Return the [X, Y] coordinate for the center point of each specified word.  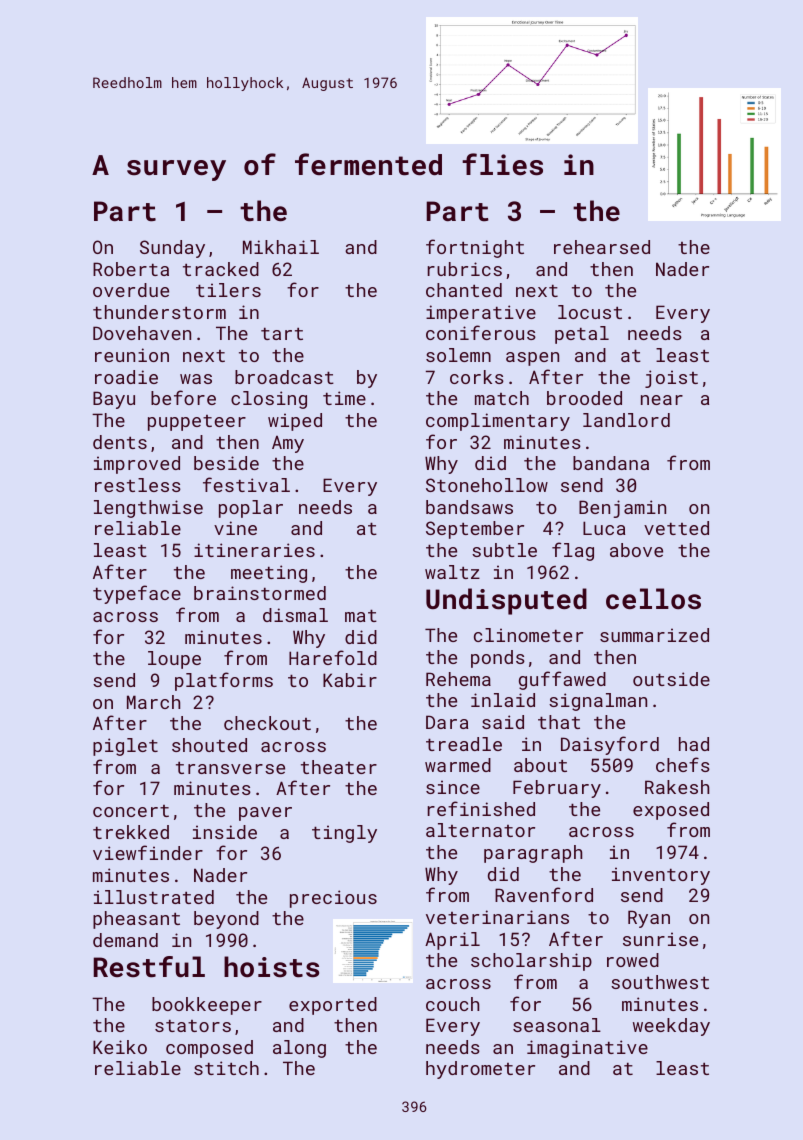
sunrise [660, 939]
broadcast [284, 377]
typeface [137, 594]
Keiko [120, 1047]
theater [339, 767]
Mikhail [281, 247]
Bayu [114, 400]
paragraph [533, 854]
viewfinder [148, 852]
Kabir [350, 680]
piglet [125, 747]
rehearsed [602, 247]
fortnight [475, 248]
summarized [654, 635]
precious [333, 899]
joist [671, 379]
